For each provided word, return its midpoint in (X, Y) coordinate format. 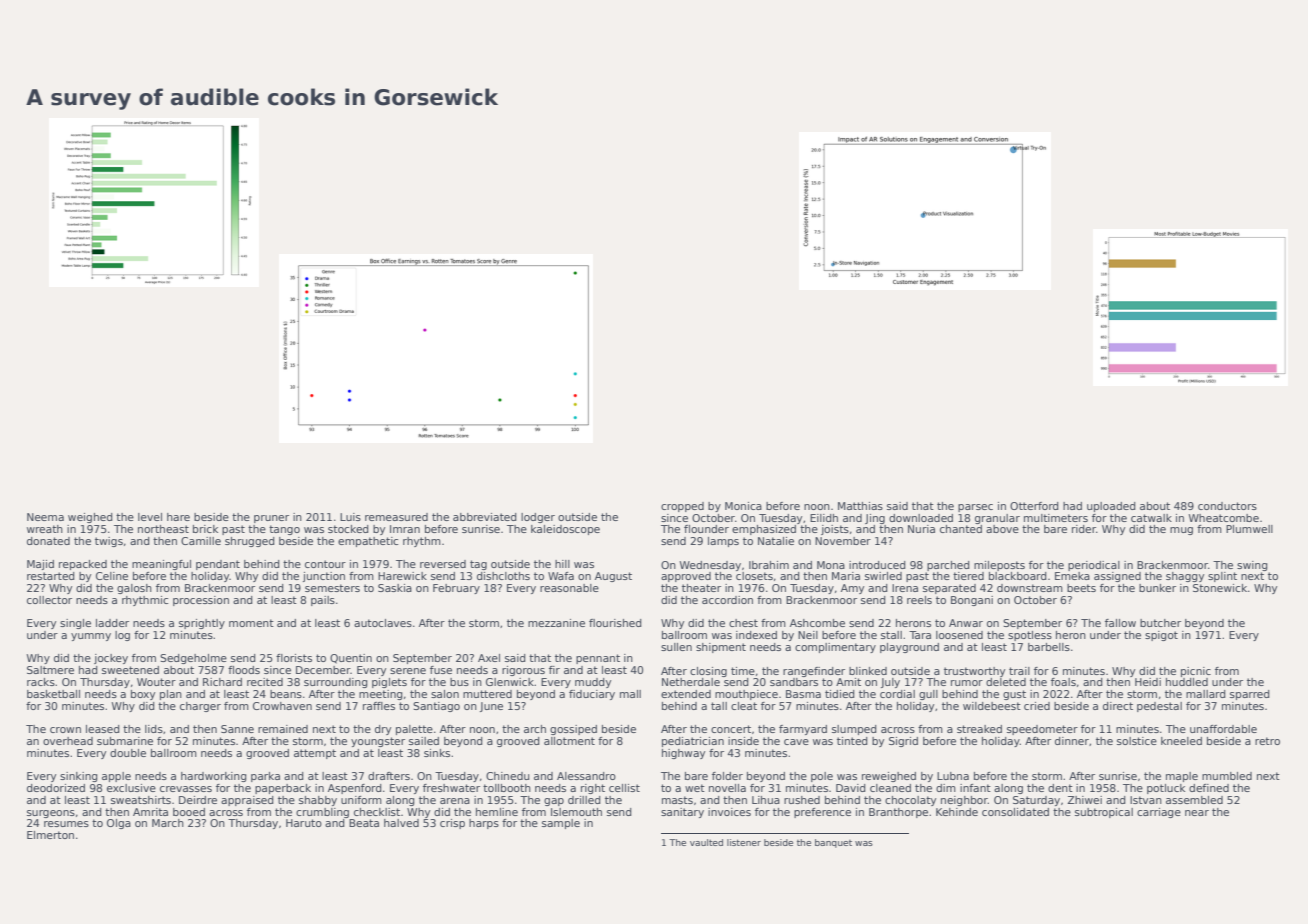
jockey (111, 659)
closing (708, 672)
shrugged (250, 542)
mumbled (1227, 776)
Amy (852, 589)
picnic (1196, 672)
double (128, 753)
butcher (1160, 623)
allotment (569, 741)
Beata (364, 823)
